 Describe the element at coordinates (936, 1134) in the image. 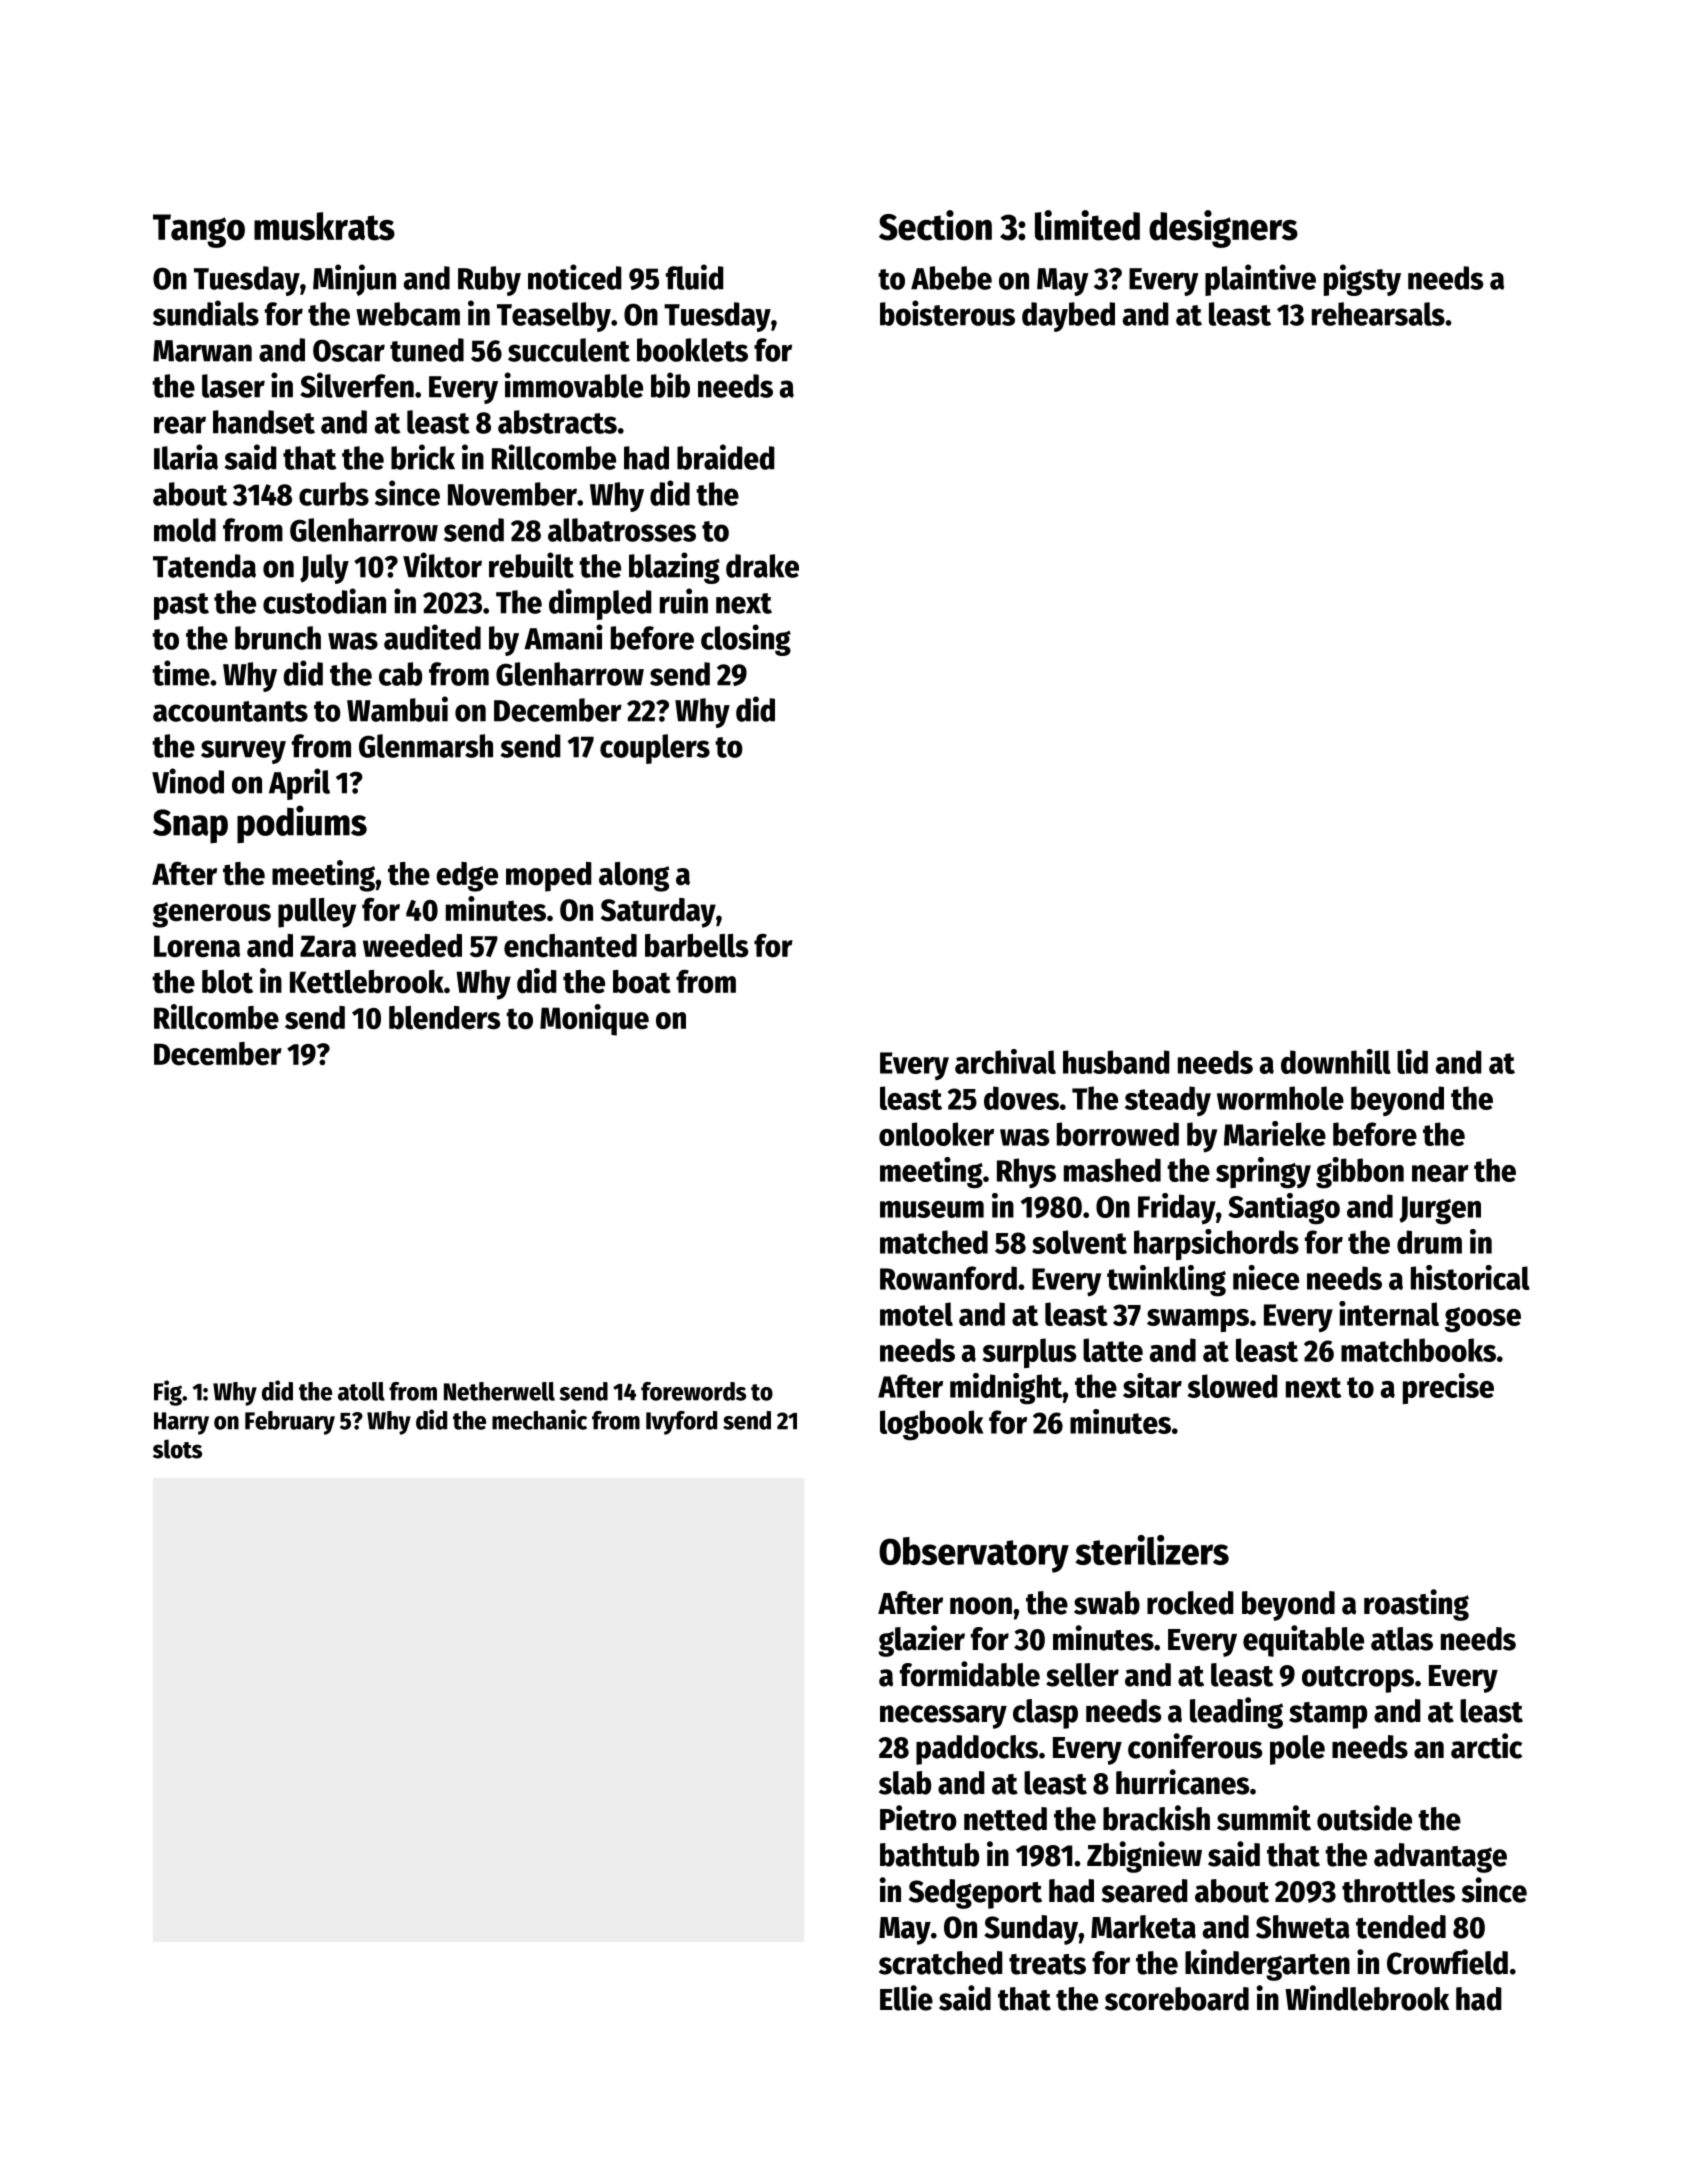

I see `onlooker` at that location.
